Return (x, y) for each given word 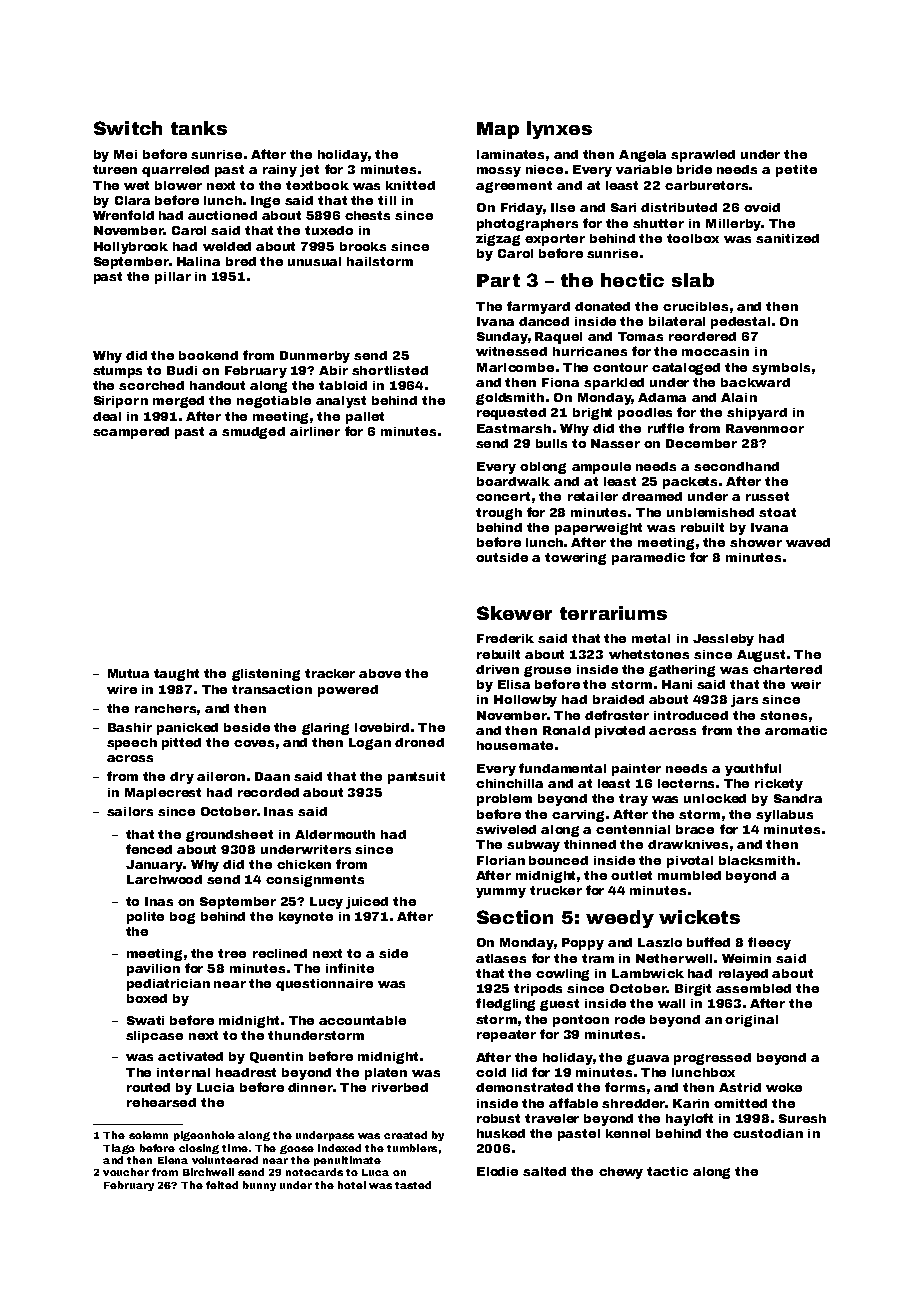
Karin (691, 1103)
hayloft (689, 1119)
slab (693, 280)
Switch (128, 128)
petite (796, 171)
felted (222, 1185)
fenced (149, 849)
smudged (253, 433)
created (405, 1135)
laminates (510, 154)
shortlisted (390, 370)
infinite (350, 968)
